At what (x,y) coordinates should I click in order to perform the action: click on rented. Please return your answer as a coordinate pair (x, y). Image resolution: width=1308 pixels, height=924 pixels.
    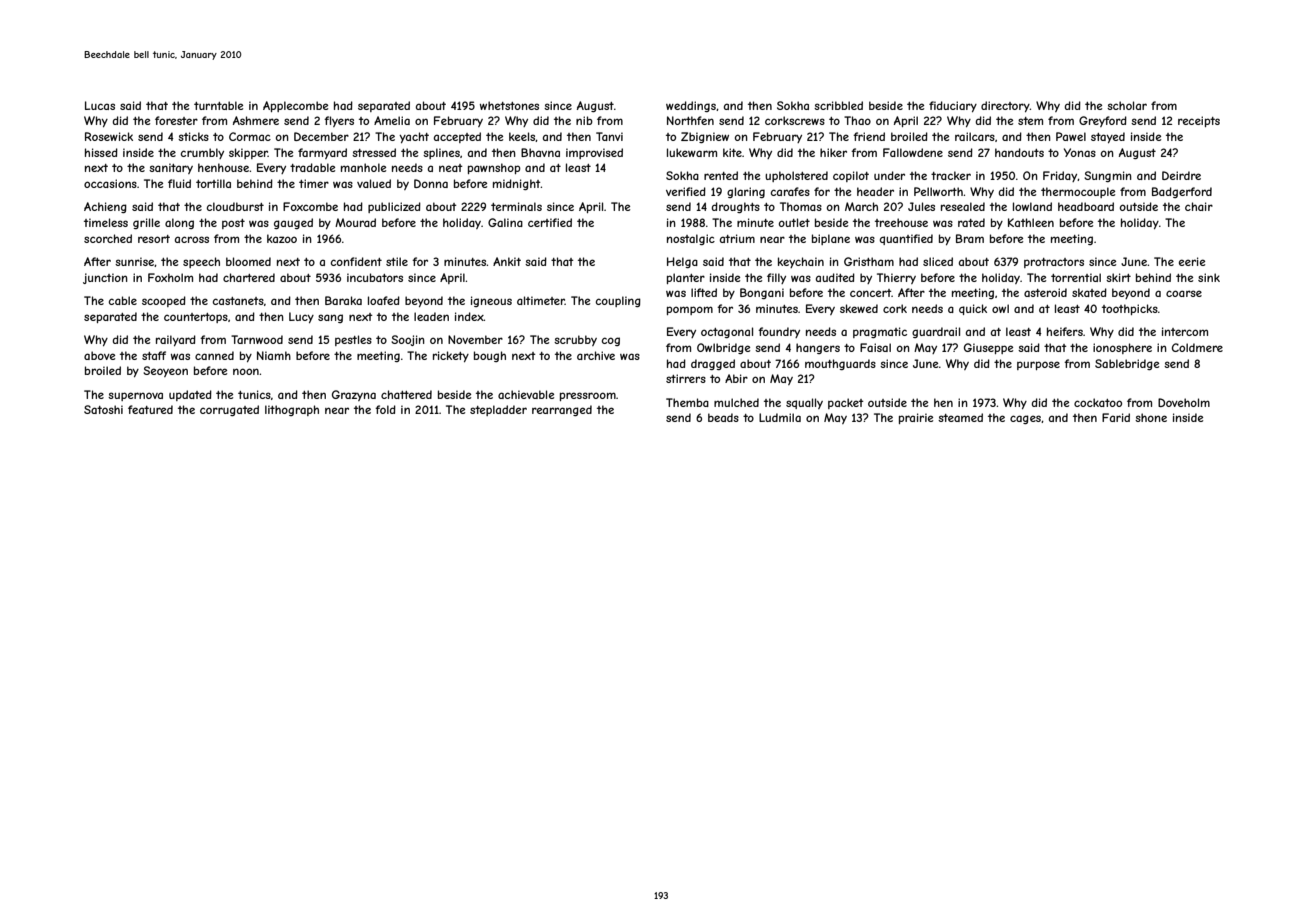
    Looking at the image, I should click on (721, 175).
